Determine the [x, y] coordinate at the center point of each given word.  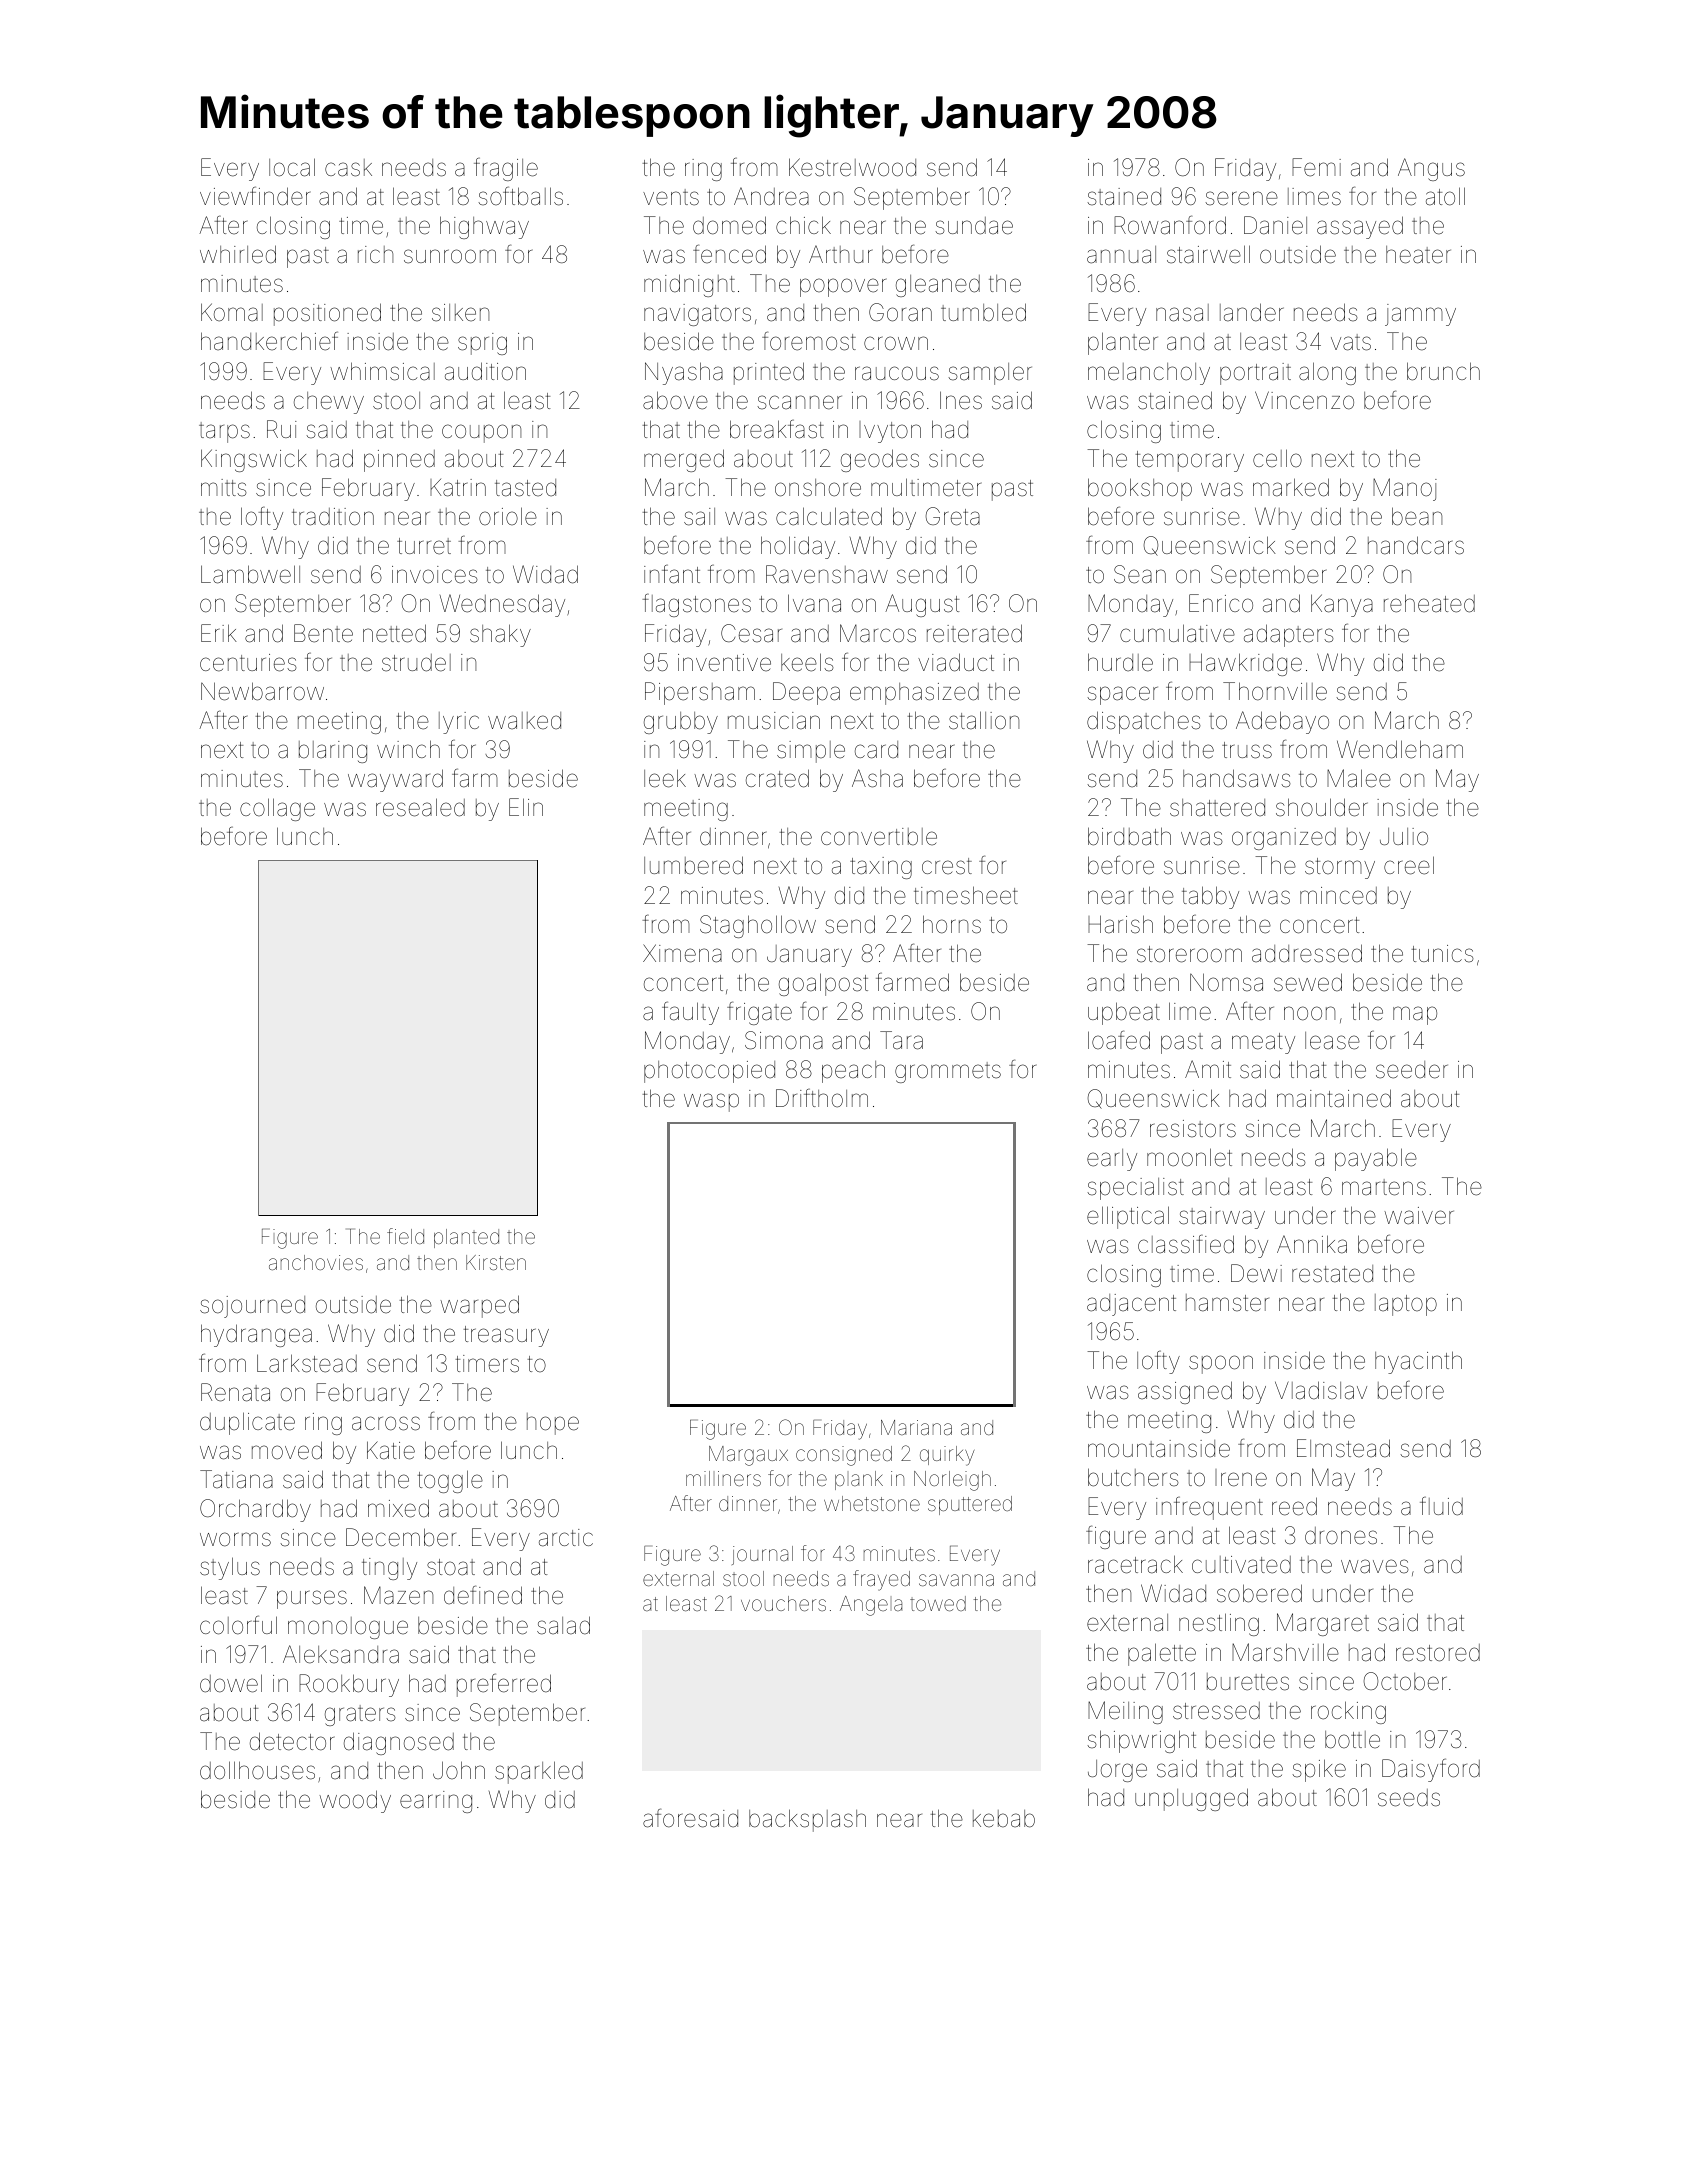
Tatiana [236, 1479]
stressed [1216, 1711]
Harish [1120, 924]
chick [803, 225]
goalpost [823, 984]
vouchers [783, 1603]
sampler [990, 374]
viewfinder [255, 196]
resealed [420, 807]
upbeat [1124, 1013]
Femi [1316, 167]
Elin [526, 807]
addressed [1307, 953]
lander [1252, 312]
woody [355, 1801]
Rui [282, 429]
